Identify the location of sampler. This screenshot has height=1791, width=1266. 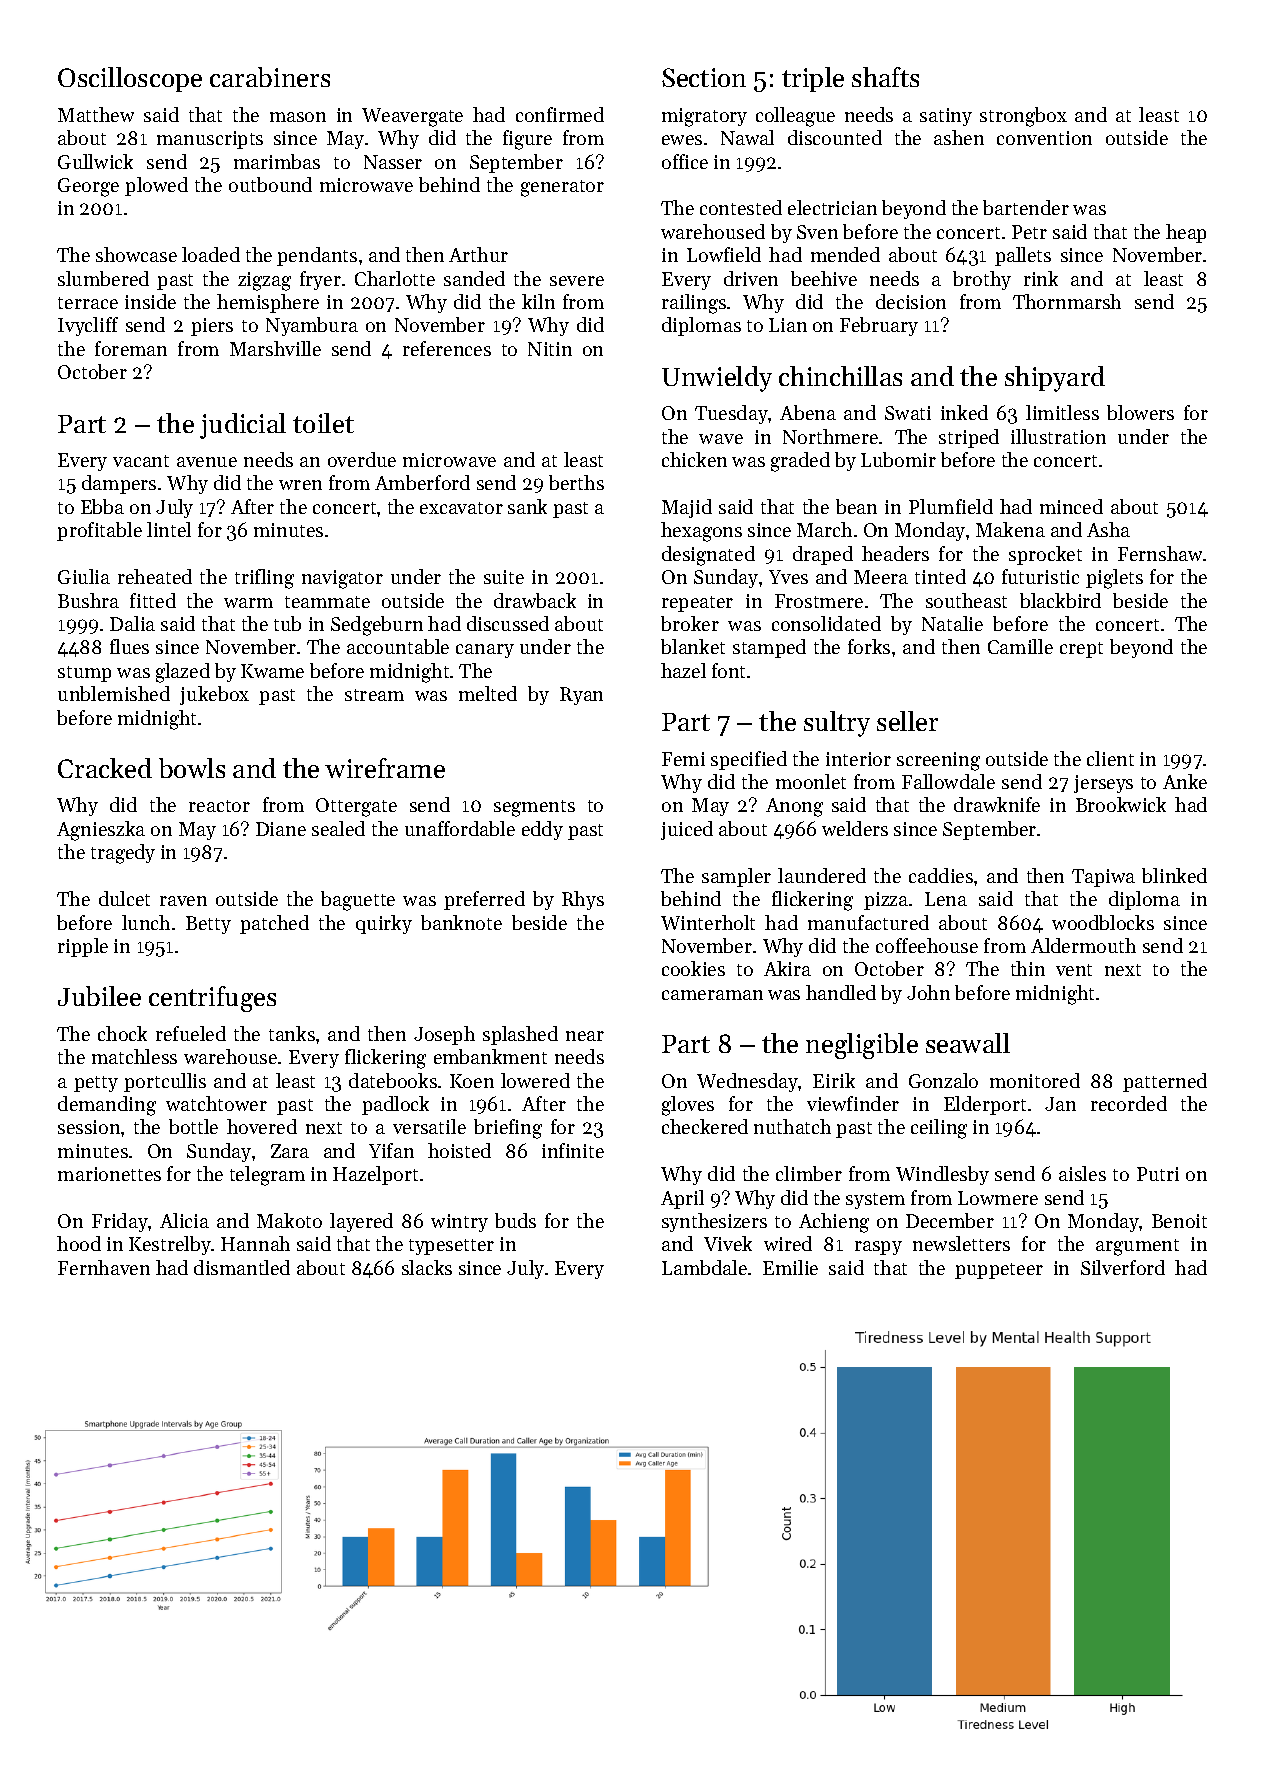
(736, 877).
